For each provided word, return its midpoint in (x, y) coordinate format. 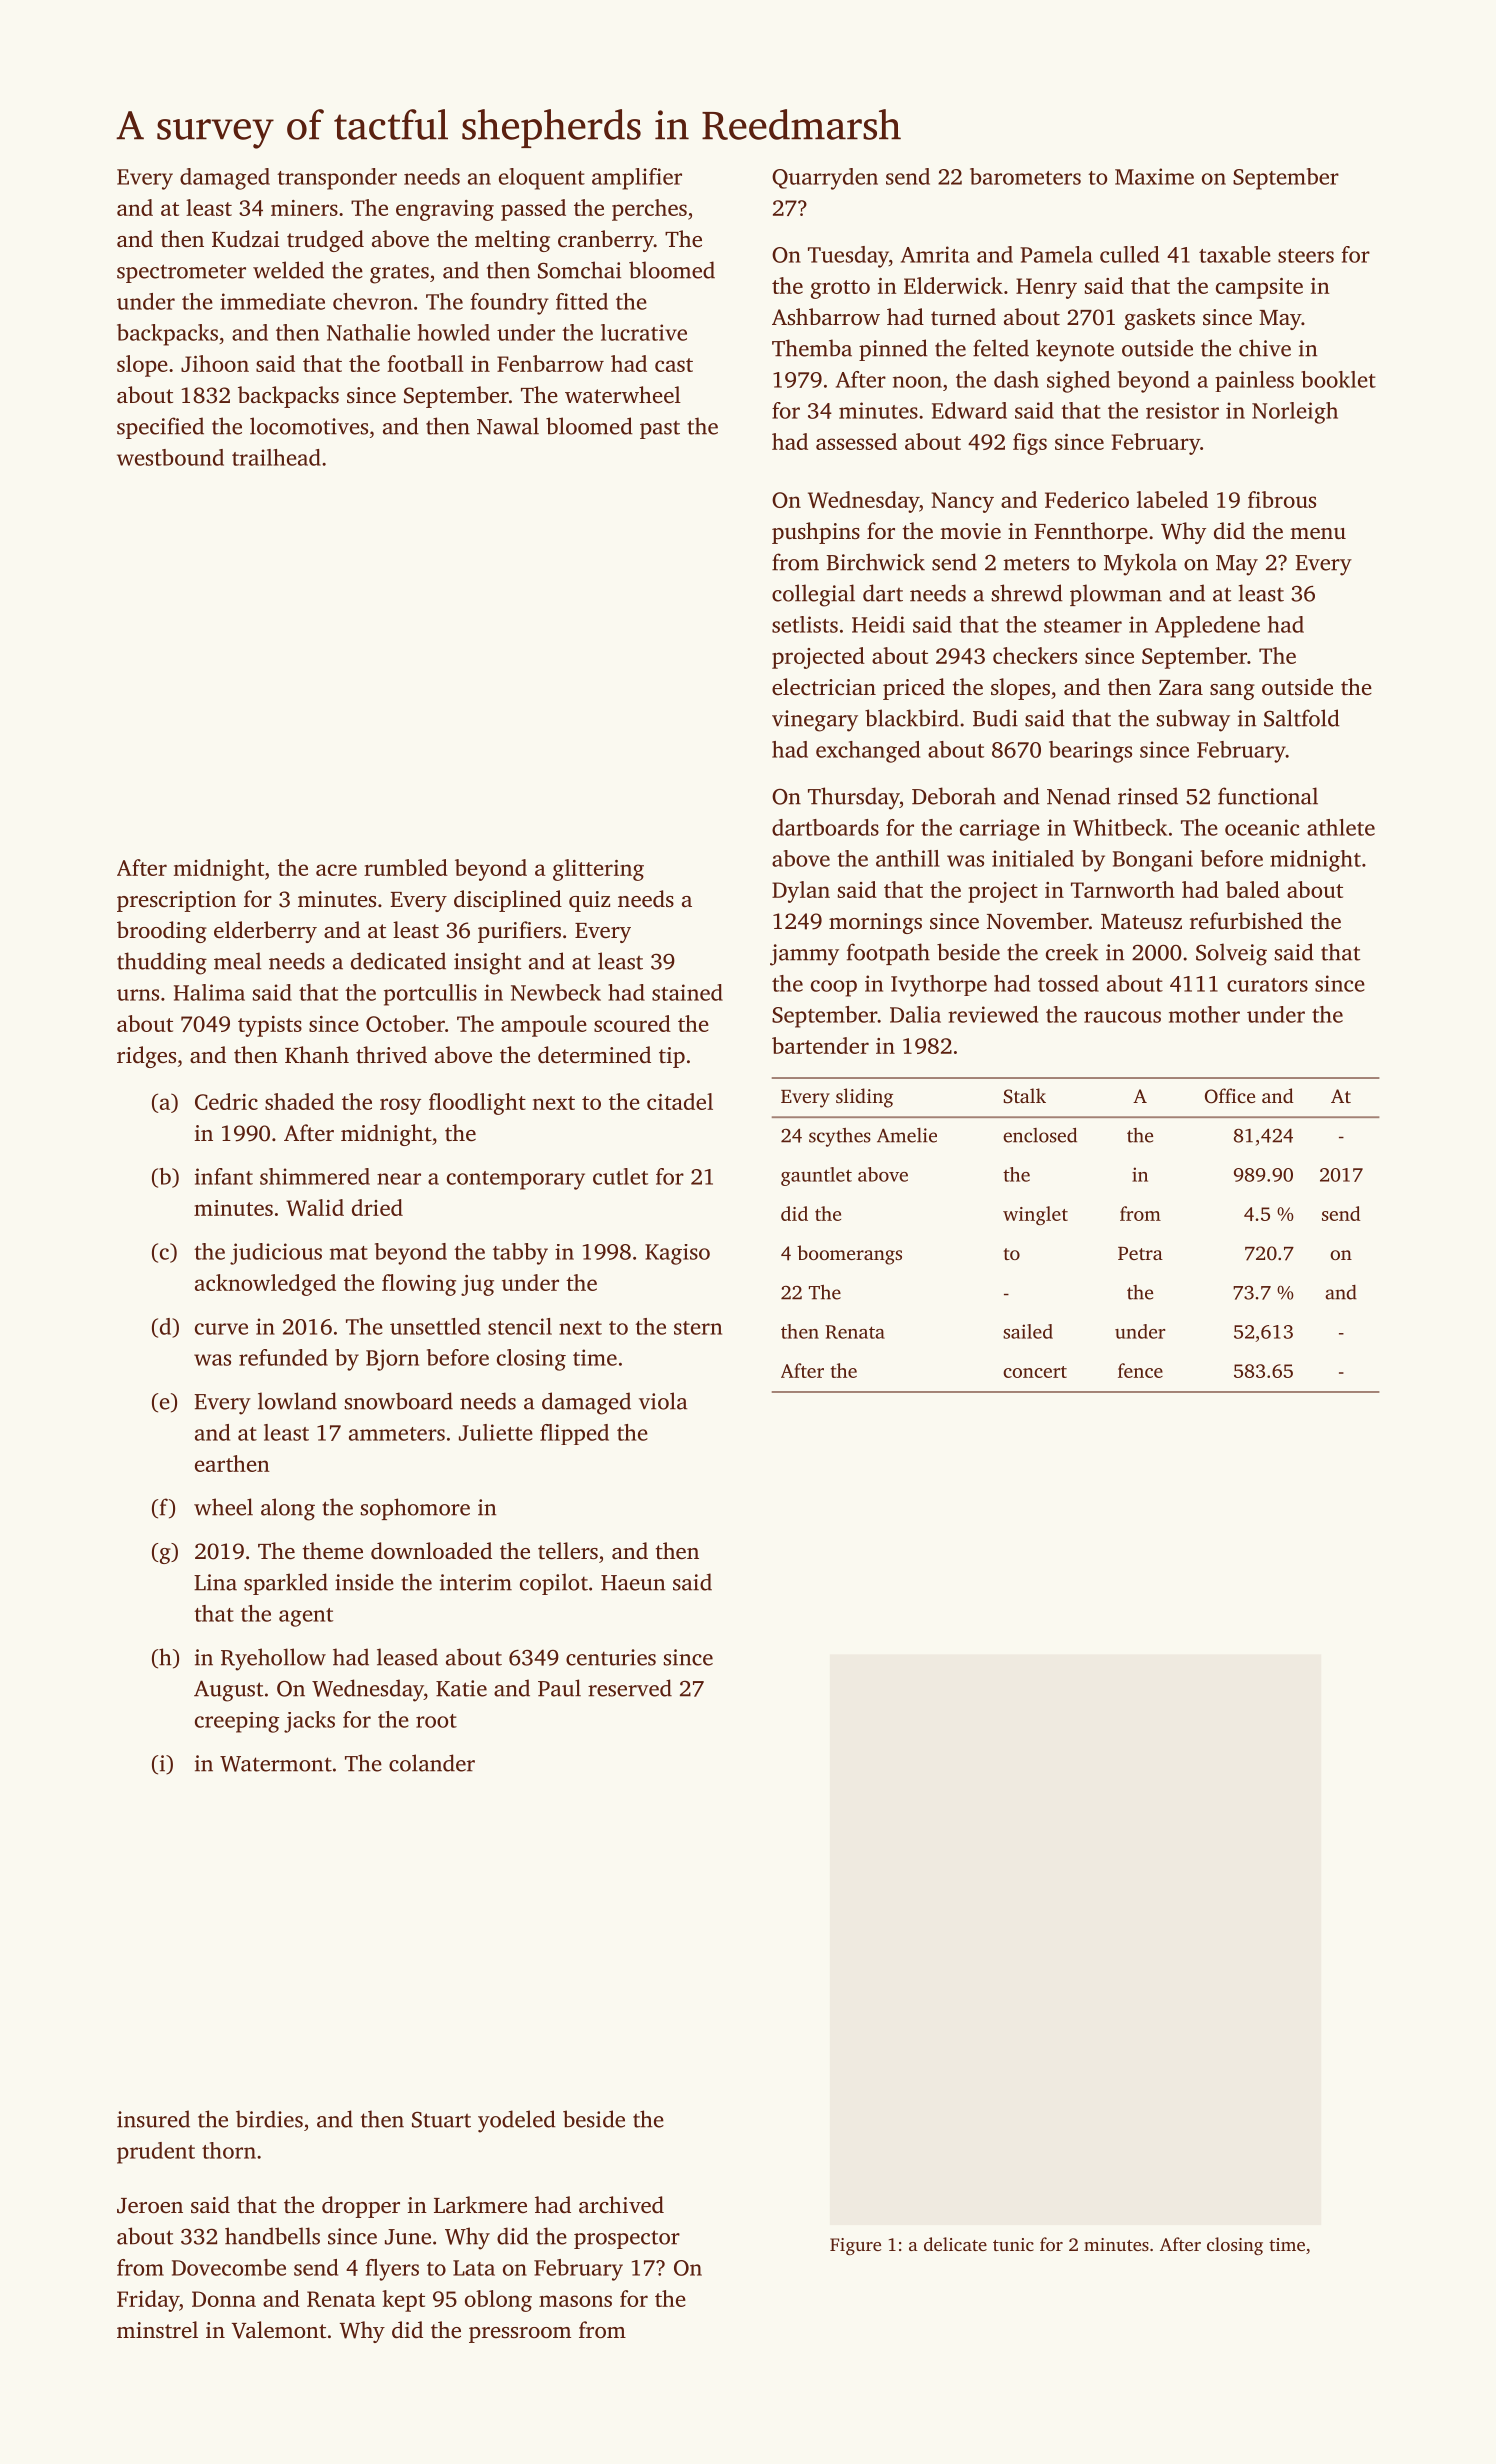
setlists (805, 624)
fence (1140, 1370)
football (425, 363)
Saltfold (1302, 718)
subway (1193, 720)
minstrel (157, 2330)
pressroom (520, 2335)
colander (432, 1763)
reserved (630, 1688)
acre (336, 870)
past (660, 429)
